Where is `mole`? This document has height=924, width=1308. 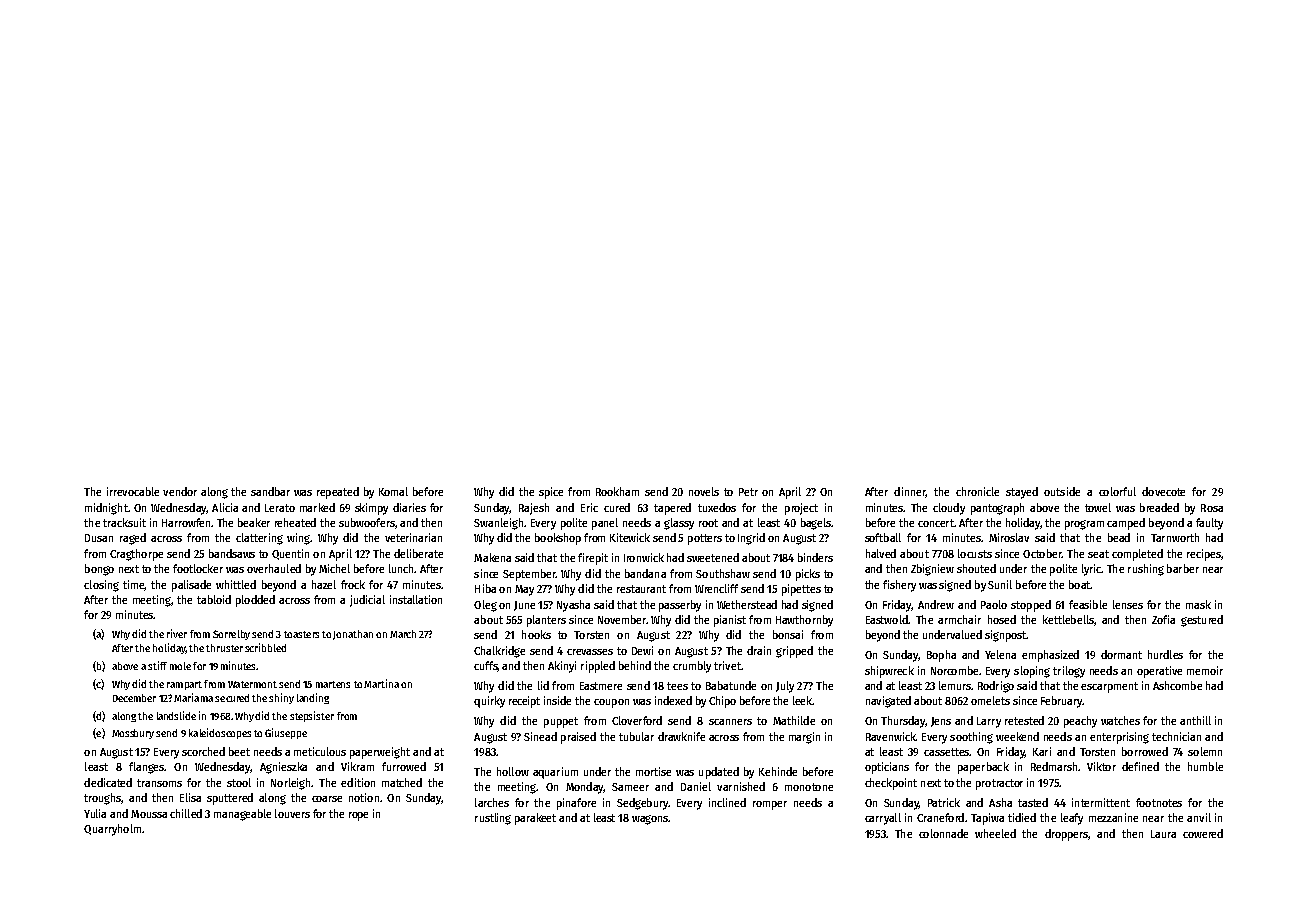 mole is located at coordinates (180, 666).
